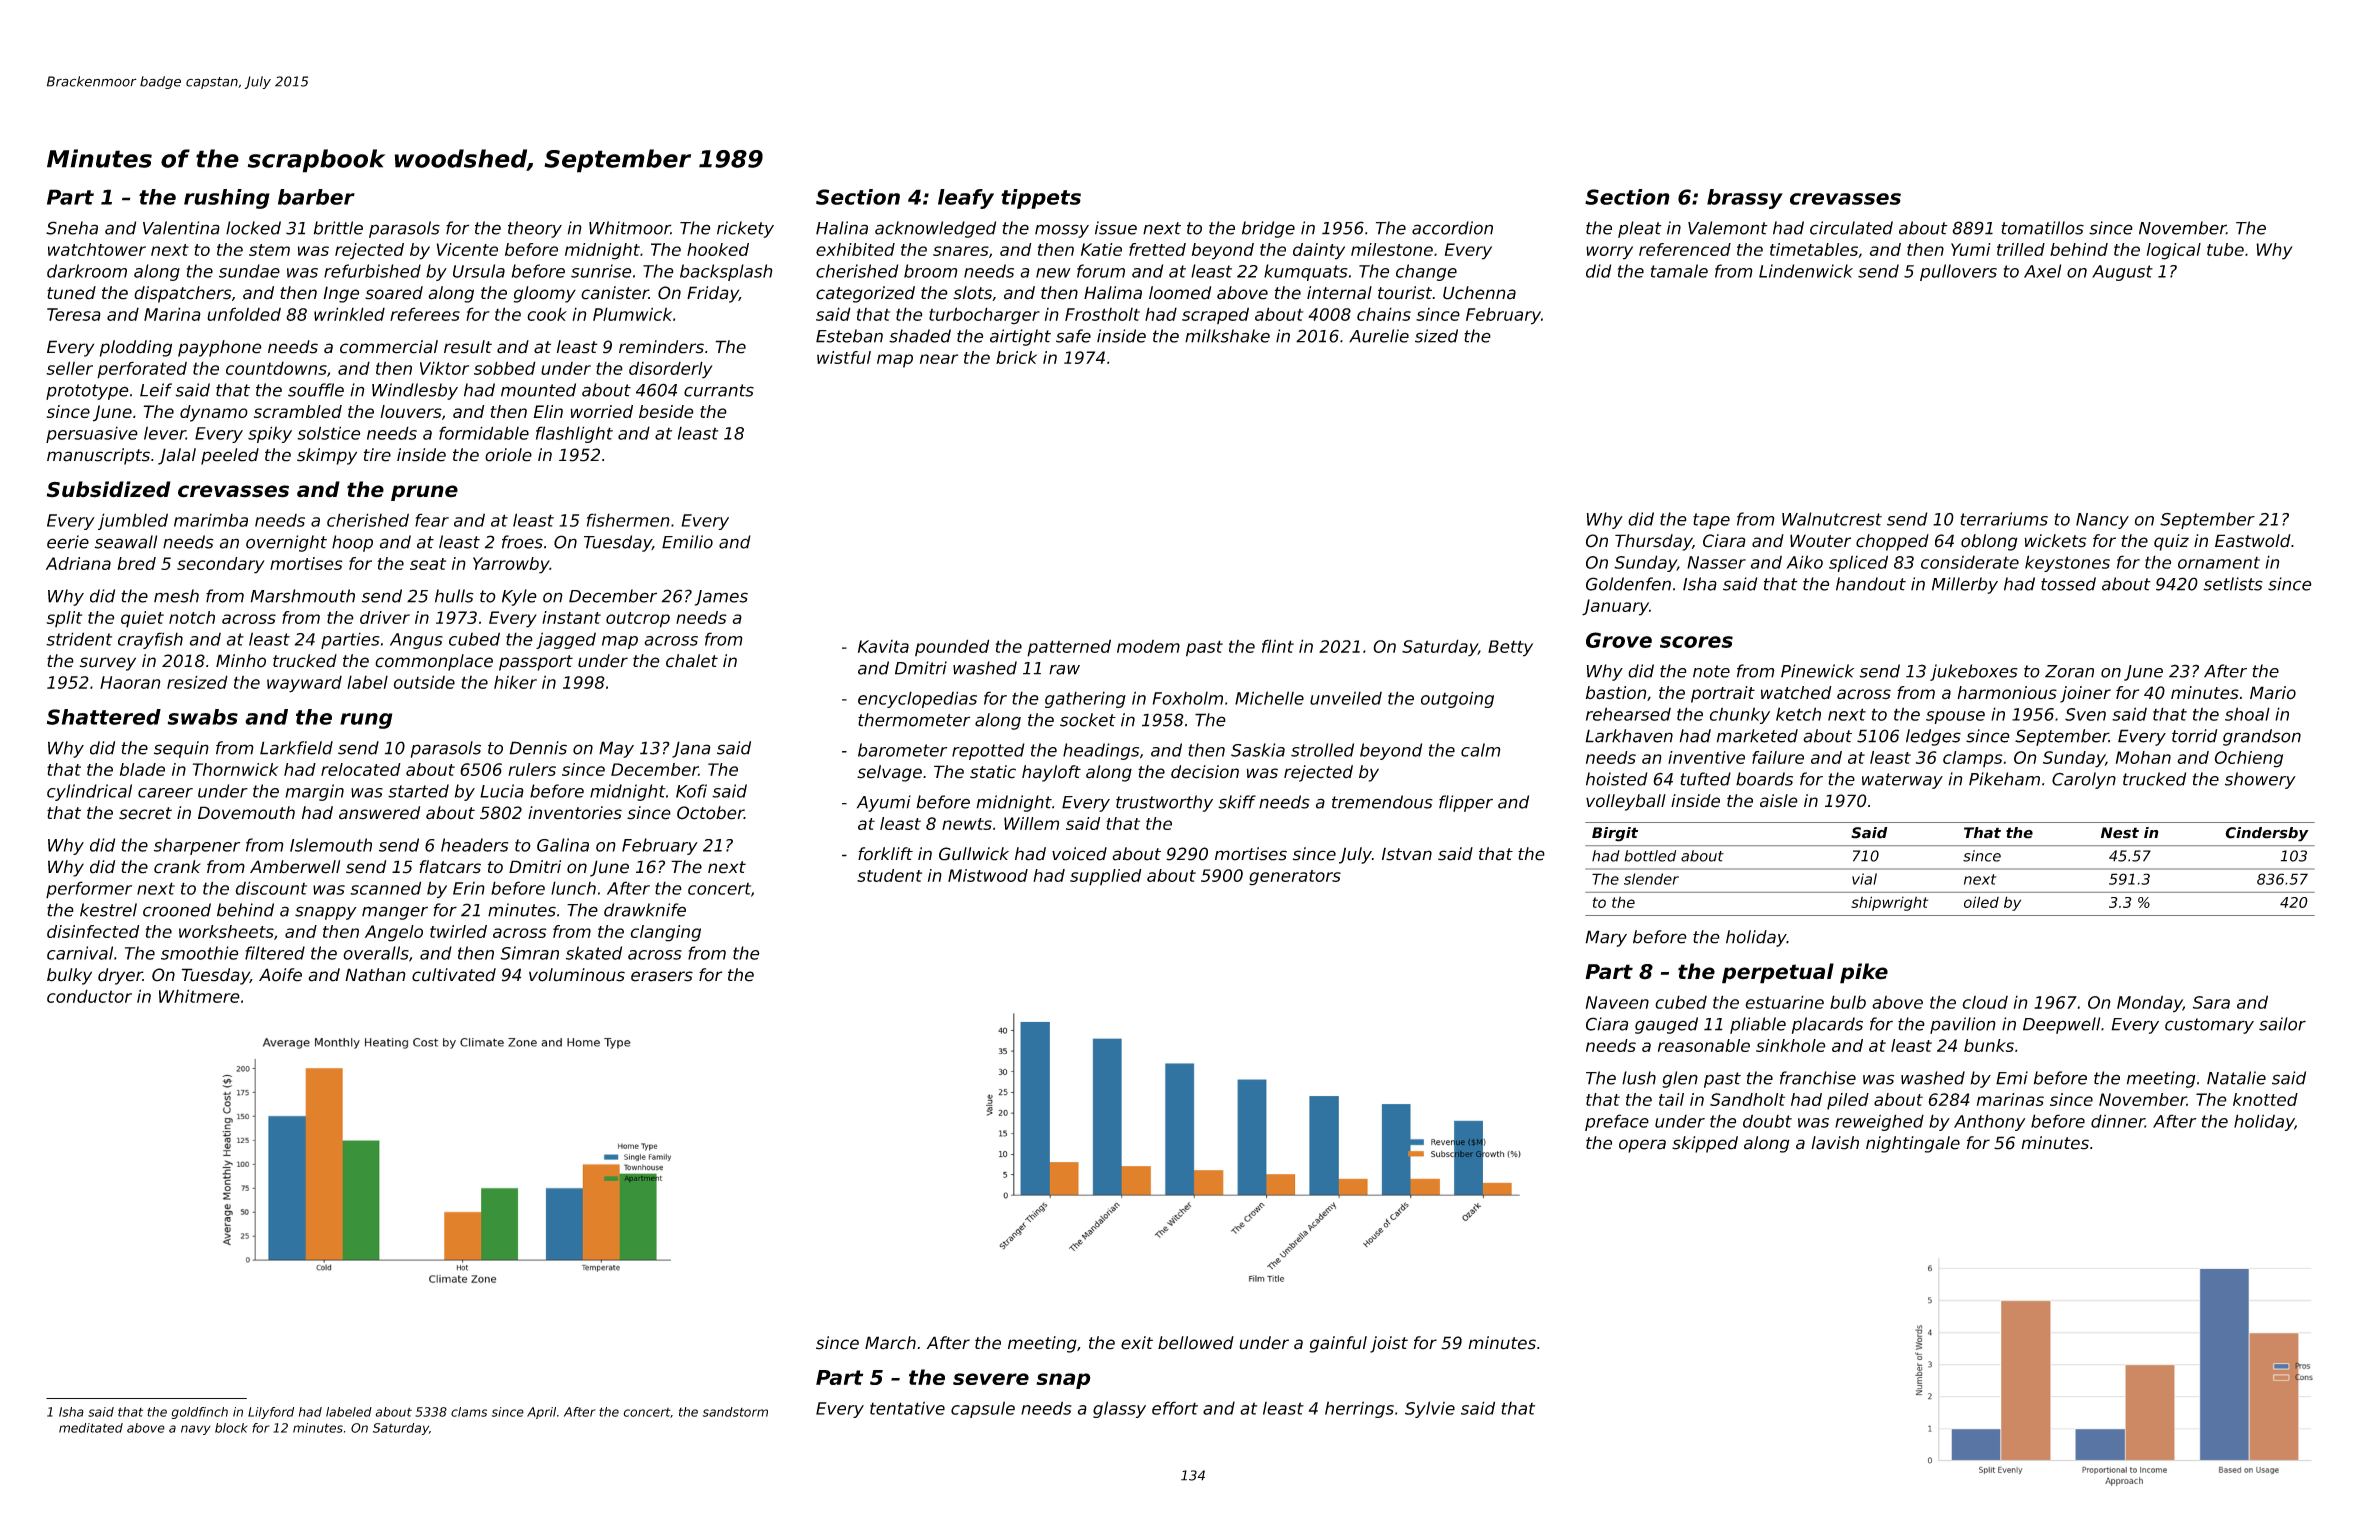 This screenshot has width=2361, height=1528. What do you see at coordinates (1806, 271) in the screenshot?
I see `Lindenwick` at bounding box center [1806, 271].
